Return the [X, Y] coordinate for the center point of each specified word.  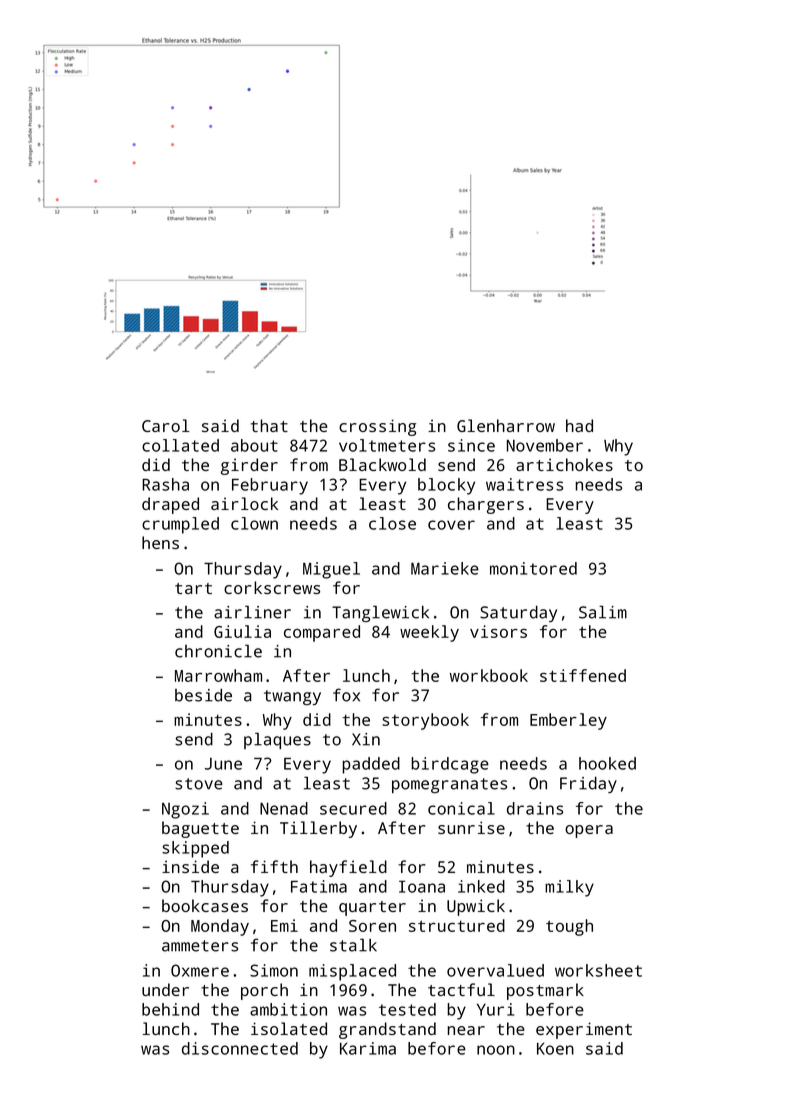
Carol [166, 425]
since [471, 445]
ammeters [200, 946]
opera [589, 831]
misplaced [352, 972]
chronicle [218, 651]
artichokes [564, 464]
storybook [425, 721]
